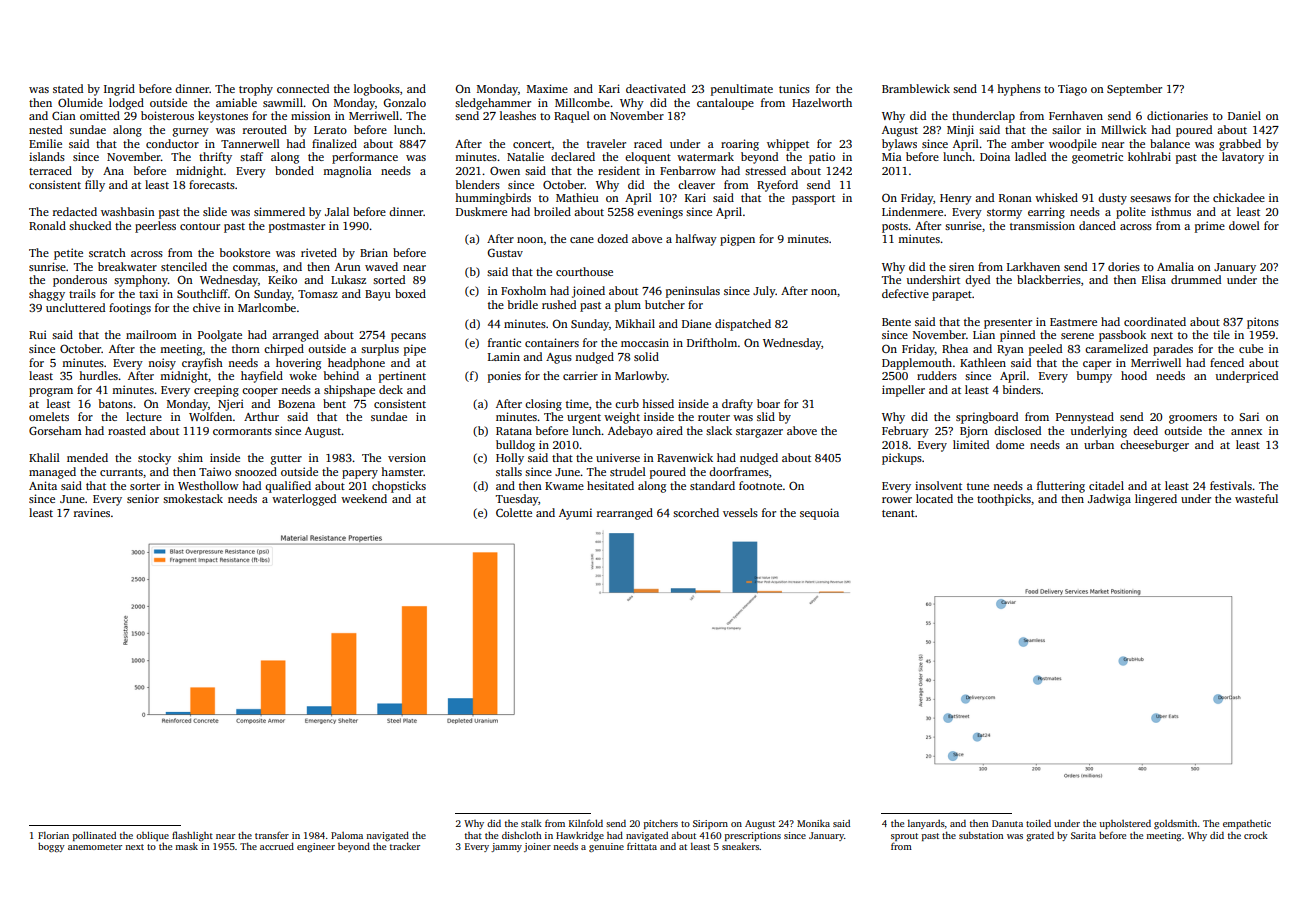 This screenshot has width=1308, height=924. I want to click on sneakers, so click(740, 846).
